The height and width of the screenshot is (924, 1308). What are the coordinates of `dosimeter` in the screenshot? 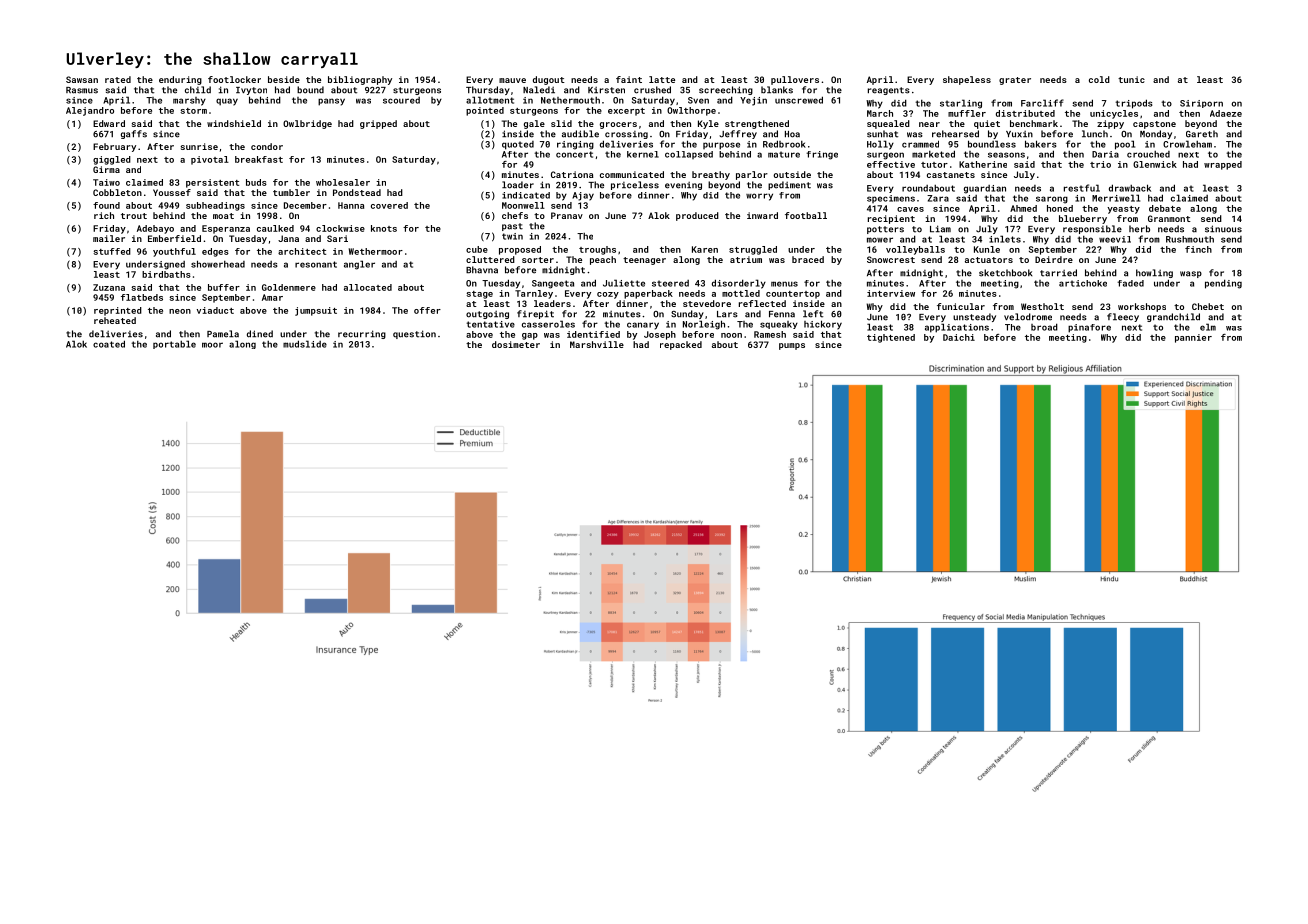 It's located at (516, 344).
